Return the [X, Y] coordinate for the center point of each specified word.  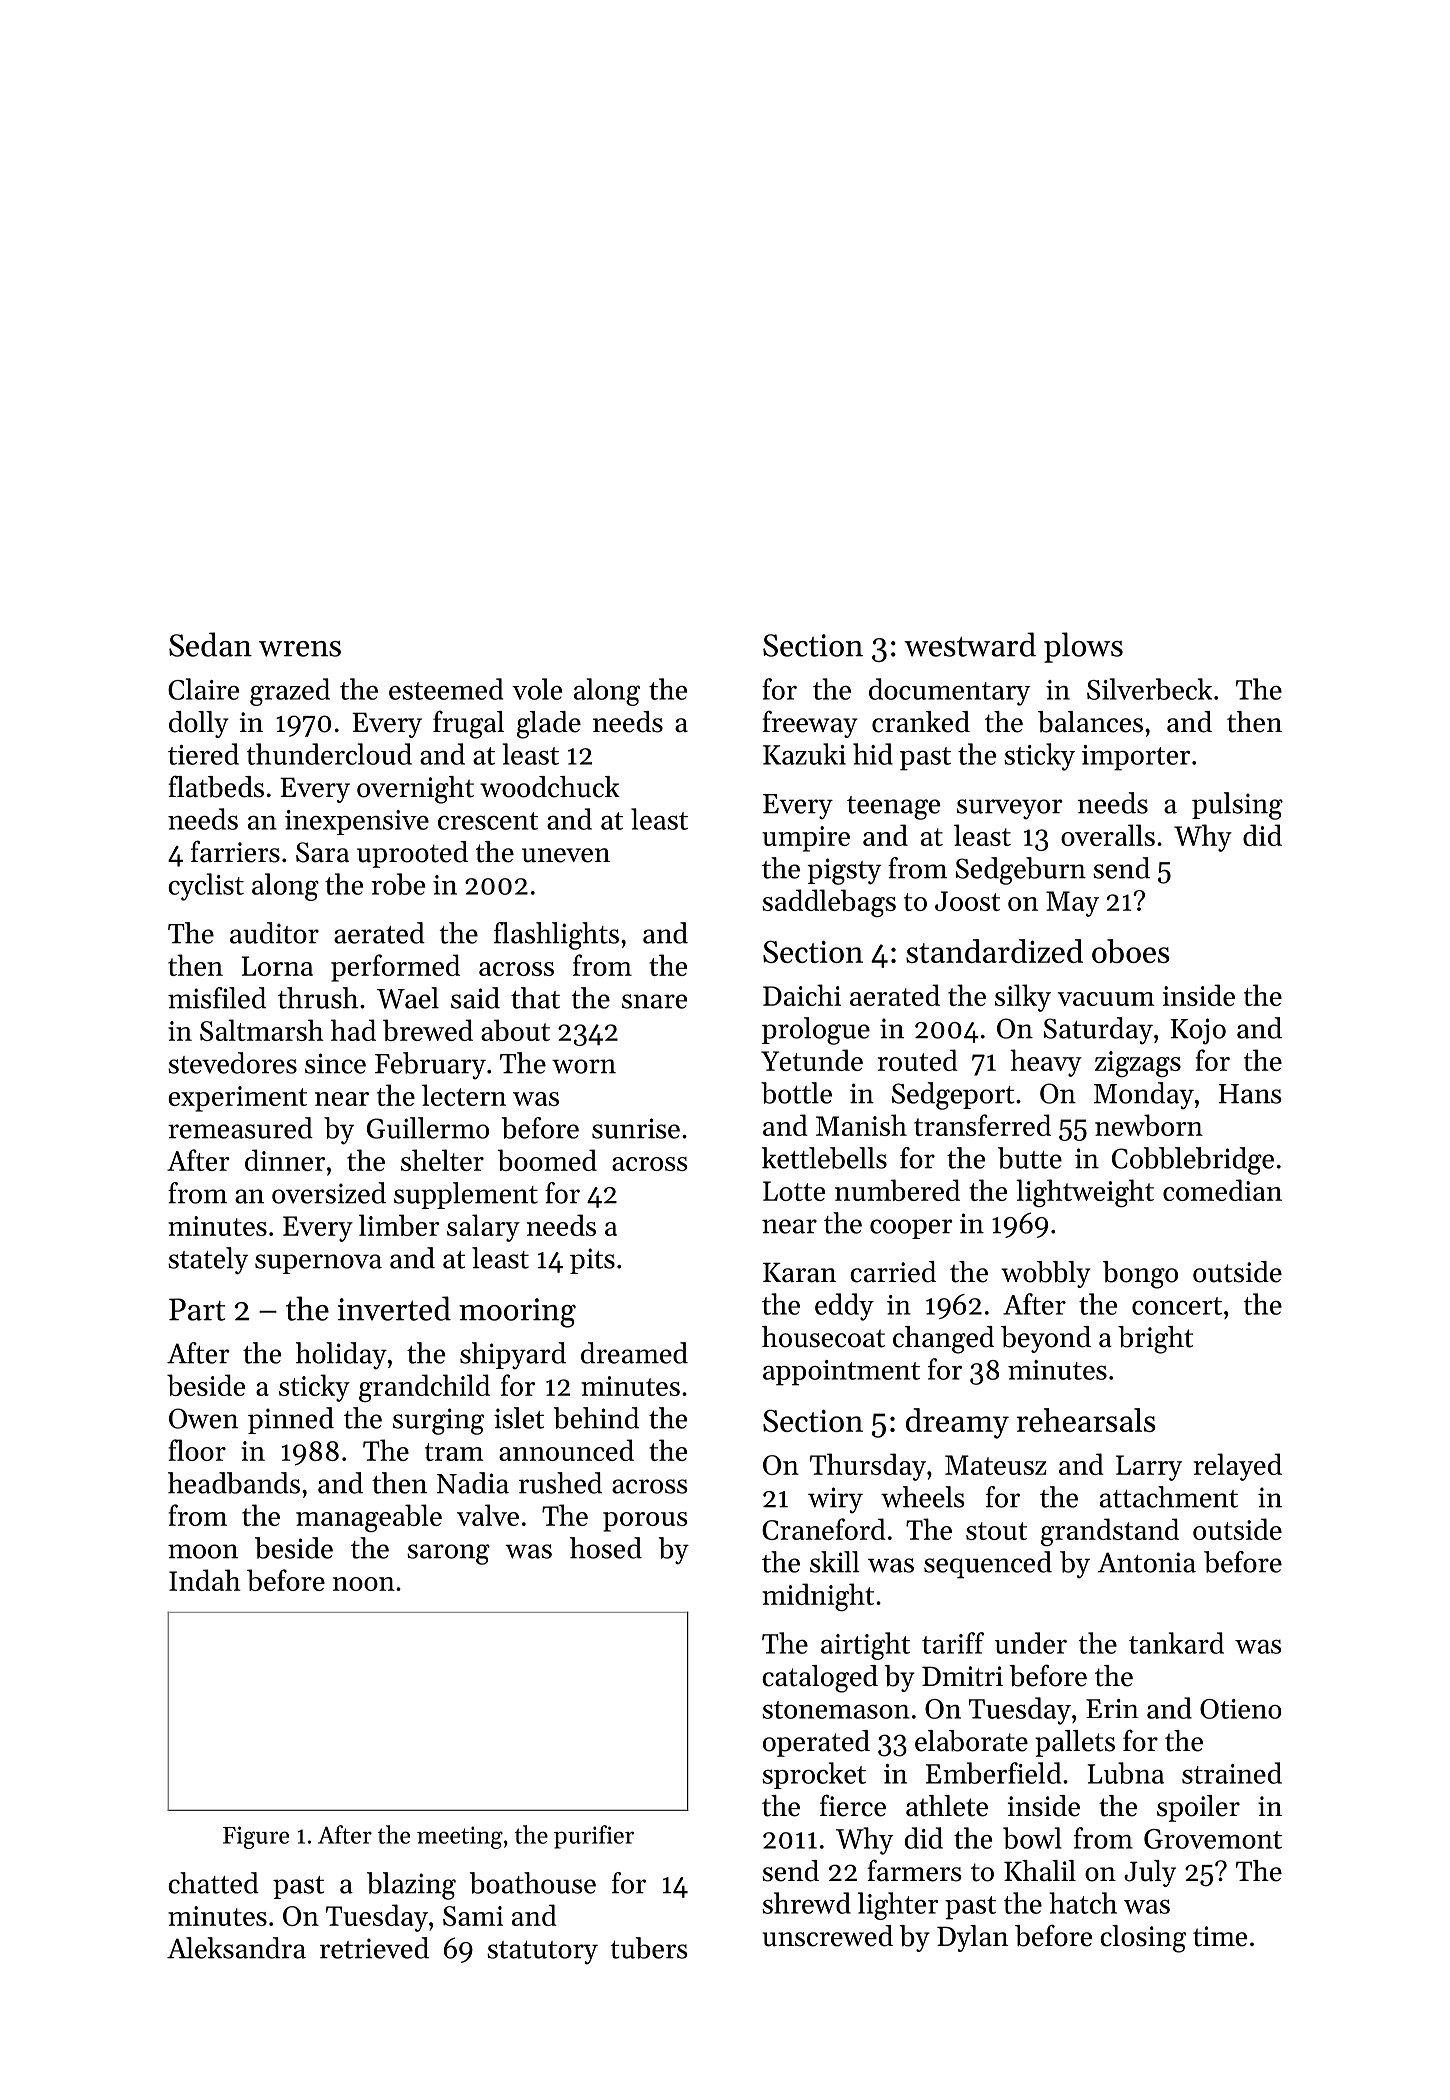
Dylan [973, 1938]
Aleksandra [236, 1948]
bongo [1140, 1275]
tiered [203, 754]
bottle [796, 1093]
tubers [649, 1948]
